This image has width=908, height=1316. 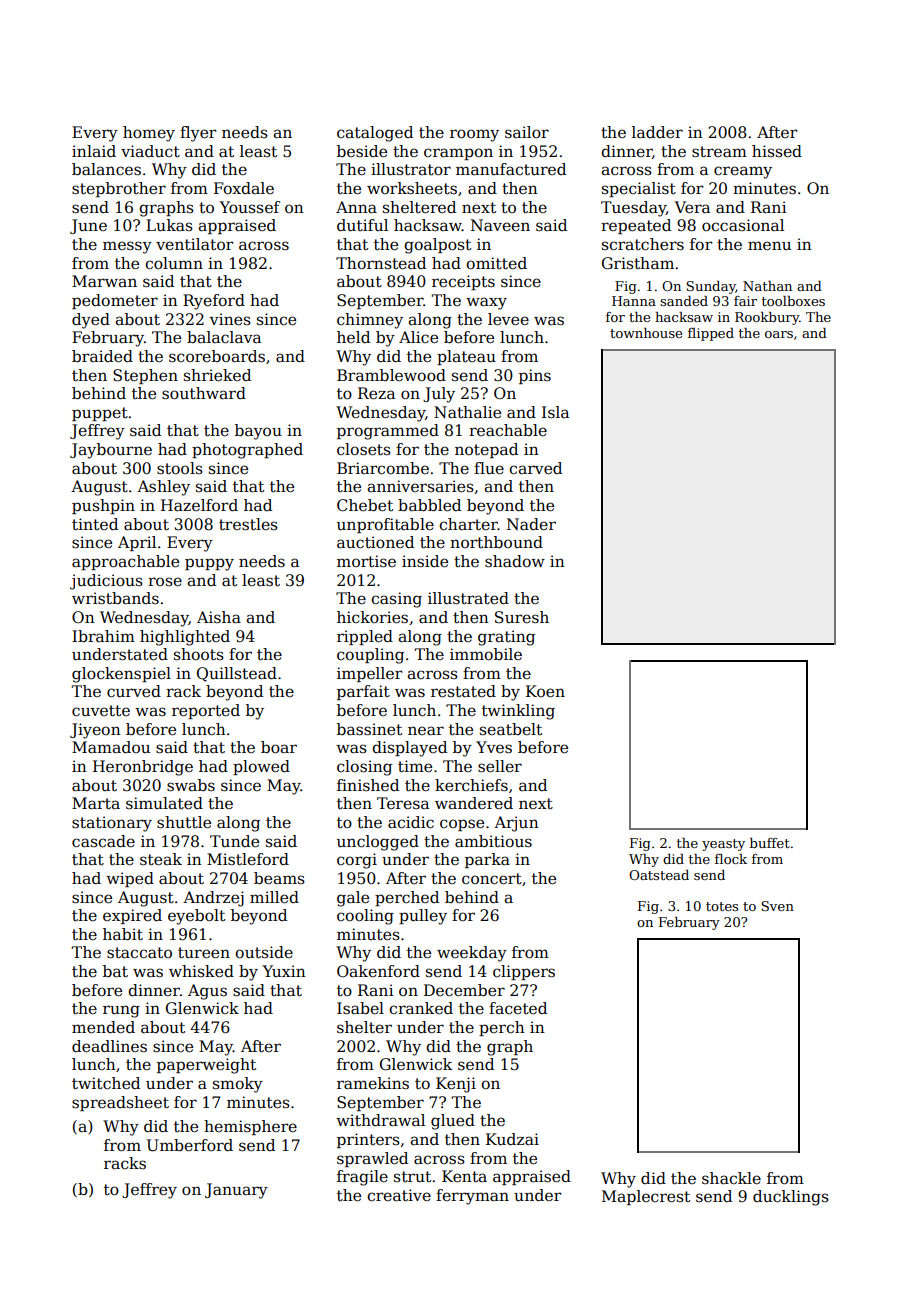 What do you see at coordinates (659, 875) in the image?
I see `Oatstead` at bounding box center [659, 875].
